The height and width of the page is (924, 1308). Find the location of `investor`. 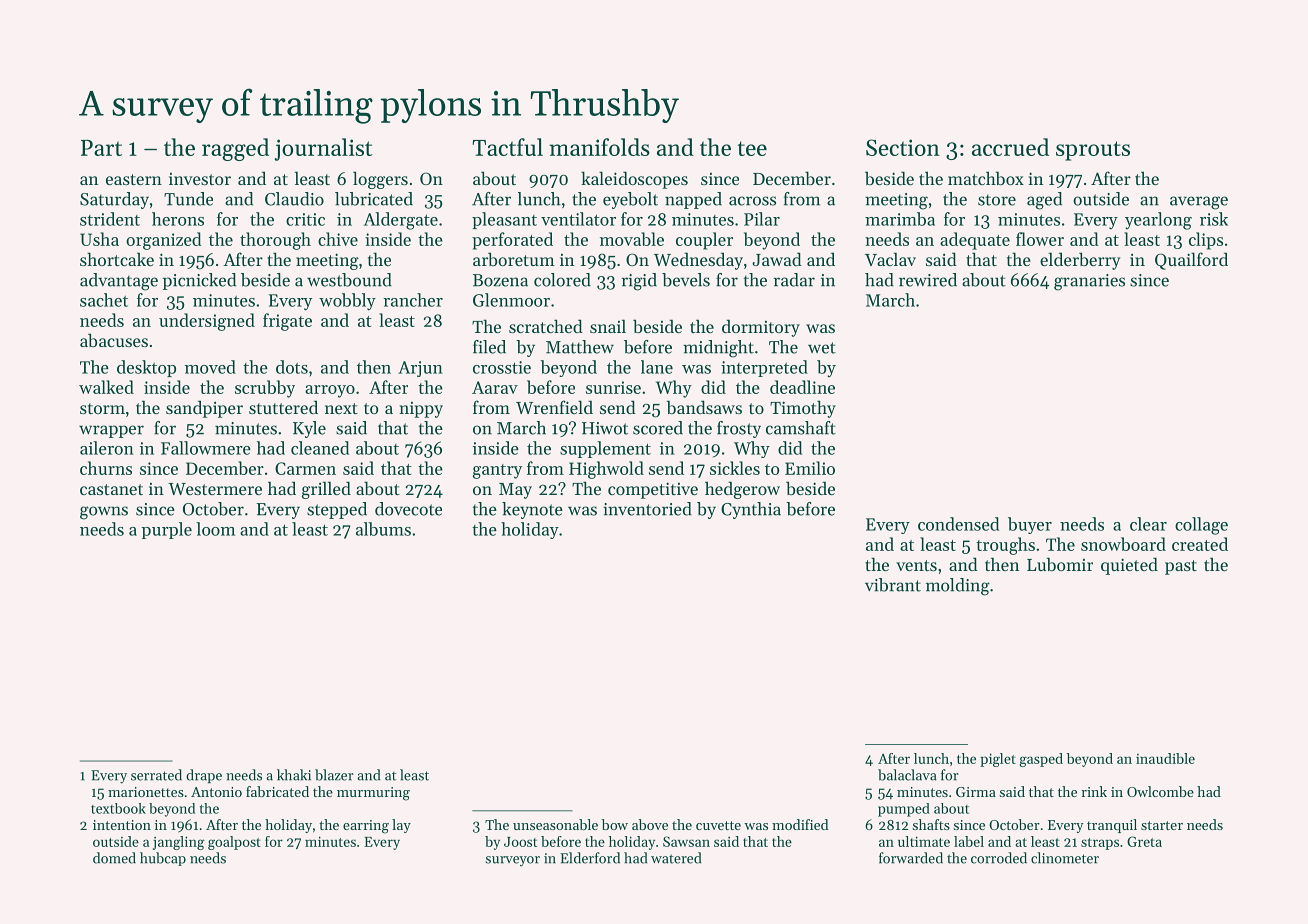

investor is located at coordinates (200, 179).
